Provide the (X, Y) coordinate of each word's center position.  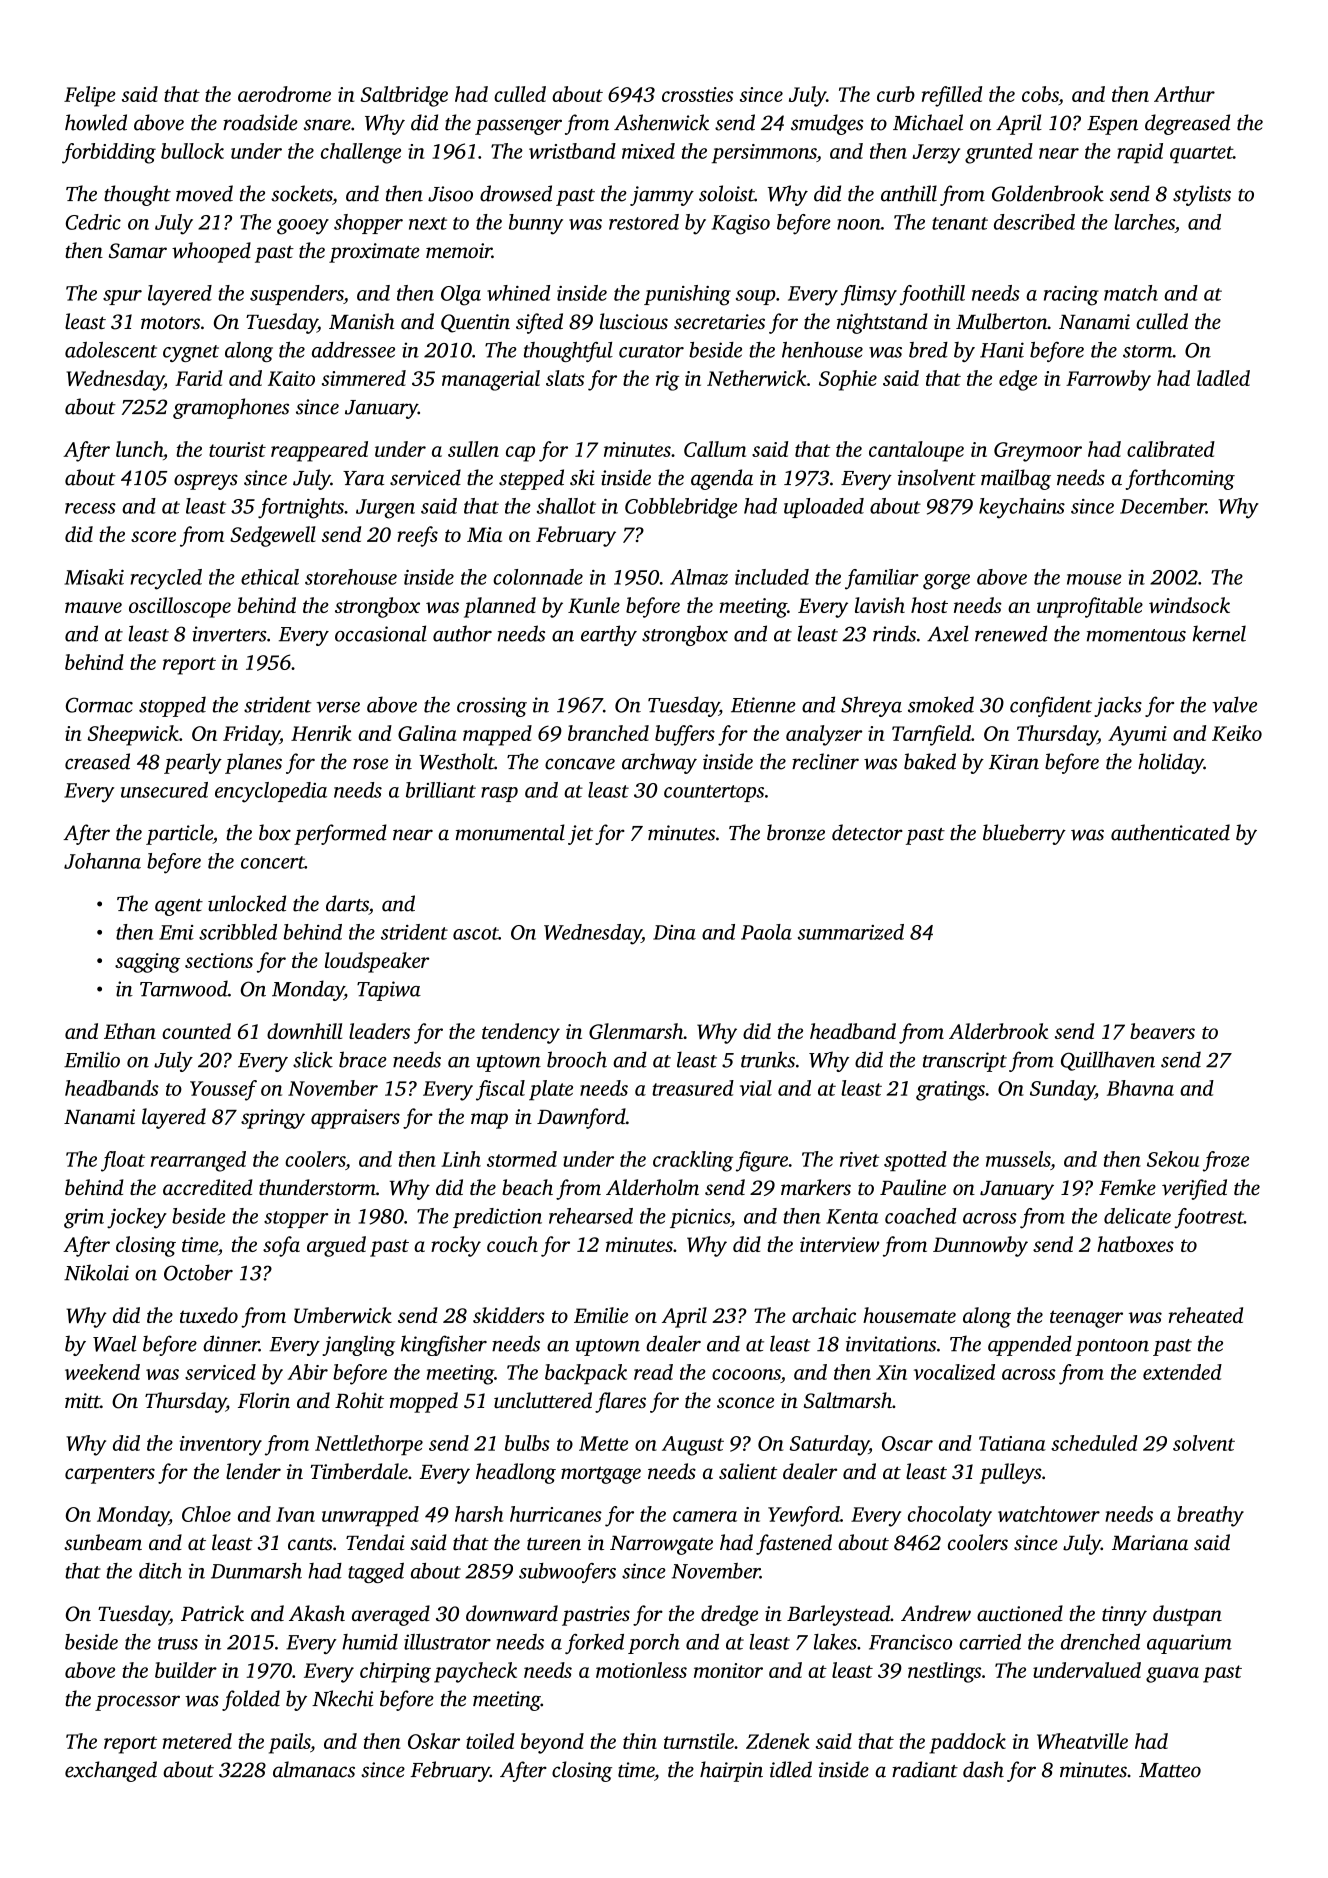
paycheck (475, 1672)
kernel (1219, 633)
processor (137, 1703)
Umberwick (343, 1315)
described (1034, 222)
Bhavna (1140, 1088)
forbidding (109, 153)
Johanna (102, 861)
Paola (766, 932)
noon (859, 224)
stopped (172, 706)
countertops (714, 793)
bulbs (527, 1443)
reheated (1206, 1315)
